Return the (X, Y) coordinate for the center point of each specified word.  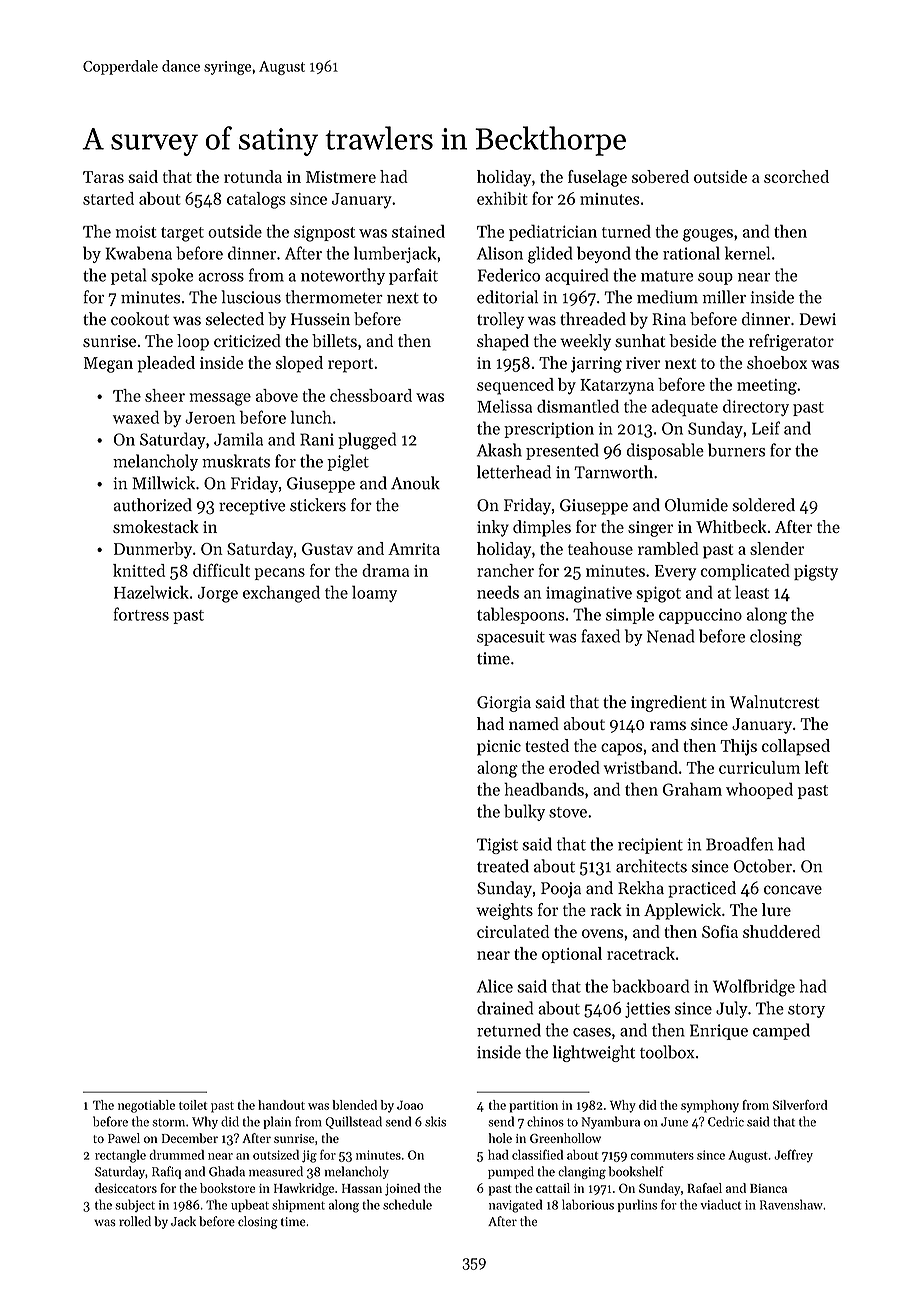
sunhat (640, 340)
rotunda (253, 176)
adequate (685, 408)
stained (418, 231)
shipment (298, 1205)
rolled (135, 1221)
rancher (505, 570)
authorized (153, 505)
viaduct (720, 1204)
